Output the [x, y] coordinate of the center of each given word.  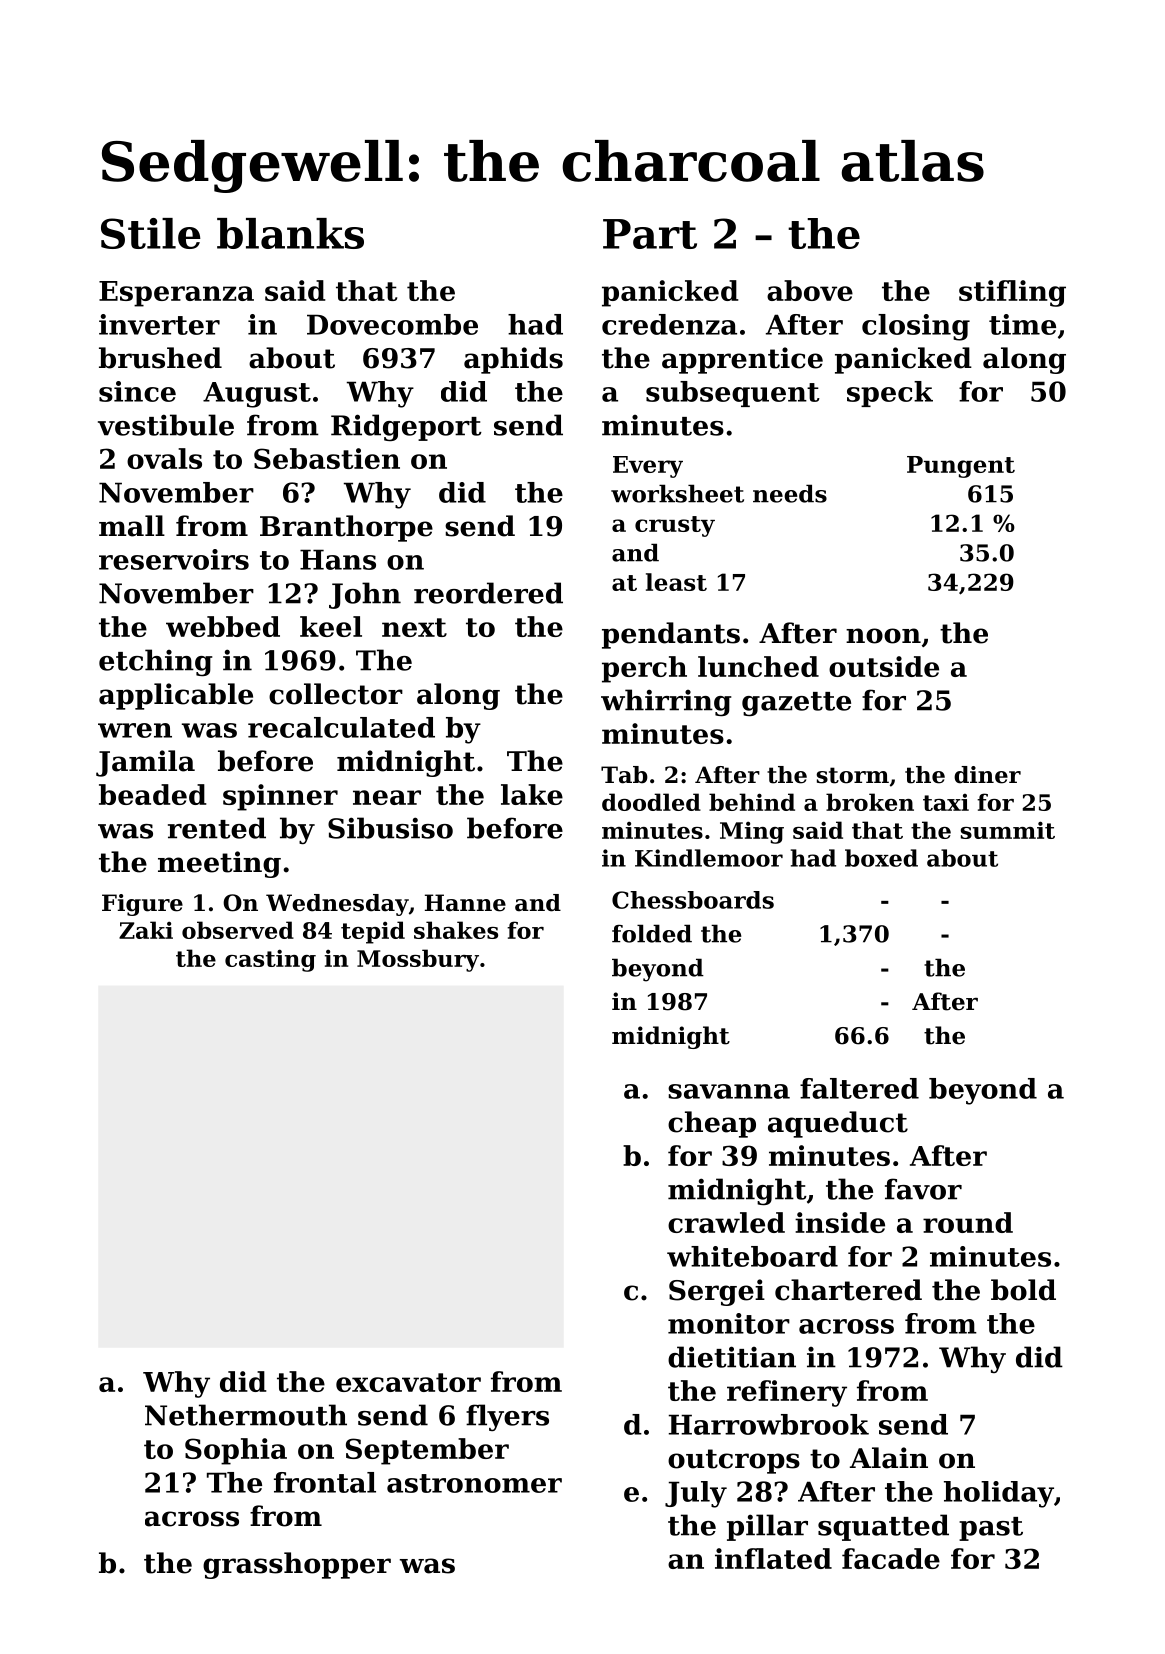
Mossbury [418, 960]
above [810, 290]
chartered [848, 1290]
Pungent [961, 467]
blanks [290, 233]
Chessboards [693, 900]
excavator [408, 1382]
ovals [164, 458]
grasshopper [297, 1565]
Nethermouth [246, 1415]
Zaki [146, 930]
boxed [881, 858]
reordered [488, 593]
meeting [219, 864]
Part [650, 234]
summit [1007, 830]
